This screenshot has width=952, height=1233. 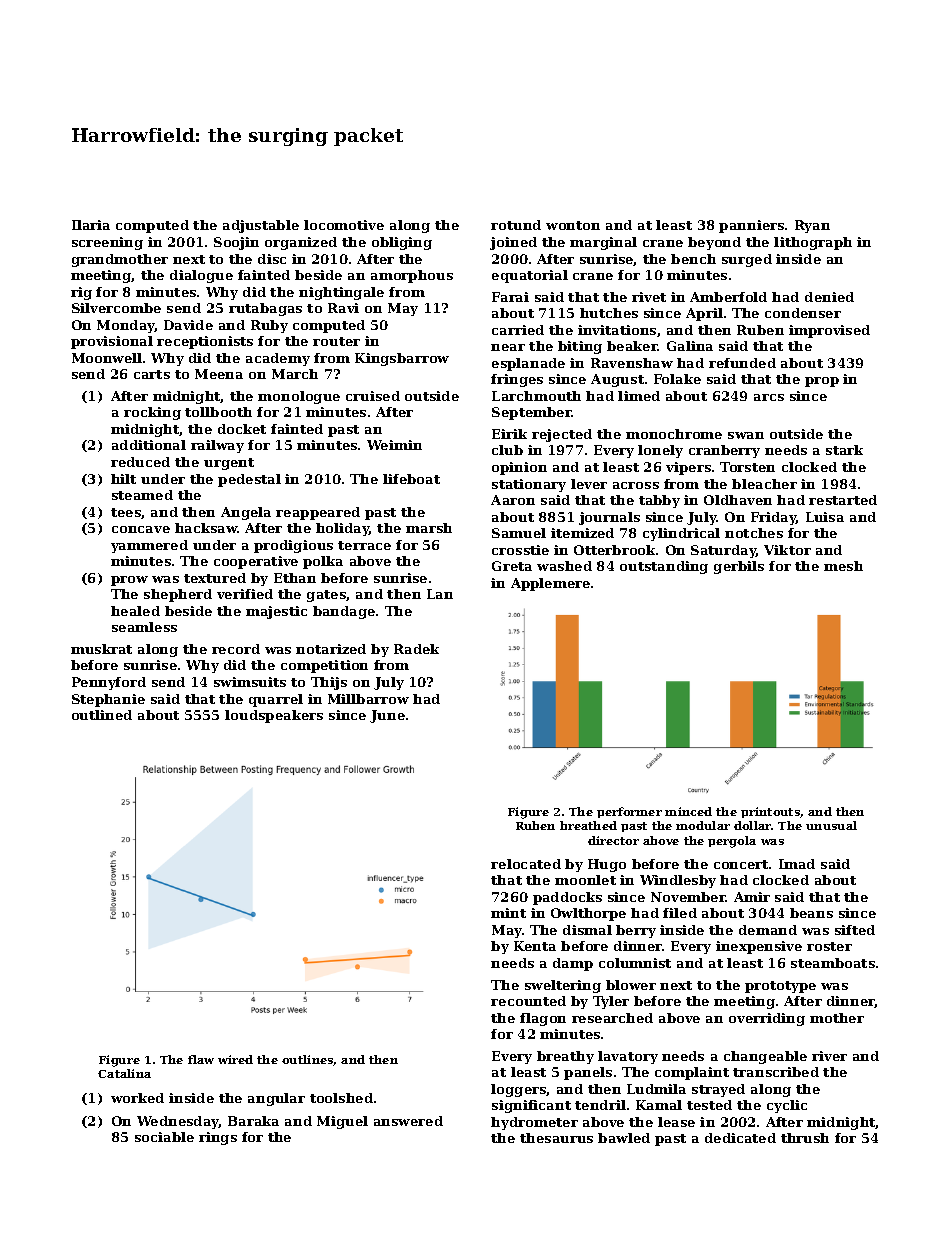 What do you see at coordinates (152, 374) in the screenshot?
I see `carts` at bounding box center [152, 374].
